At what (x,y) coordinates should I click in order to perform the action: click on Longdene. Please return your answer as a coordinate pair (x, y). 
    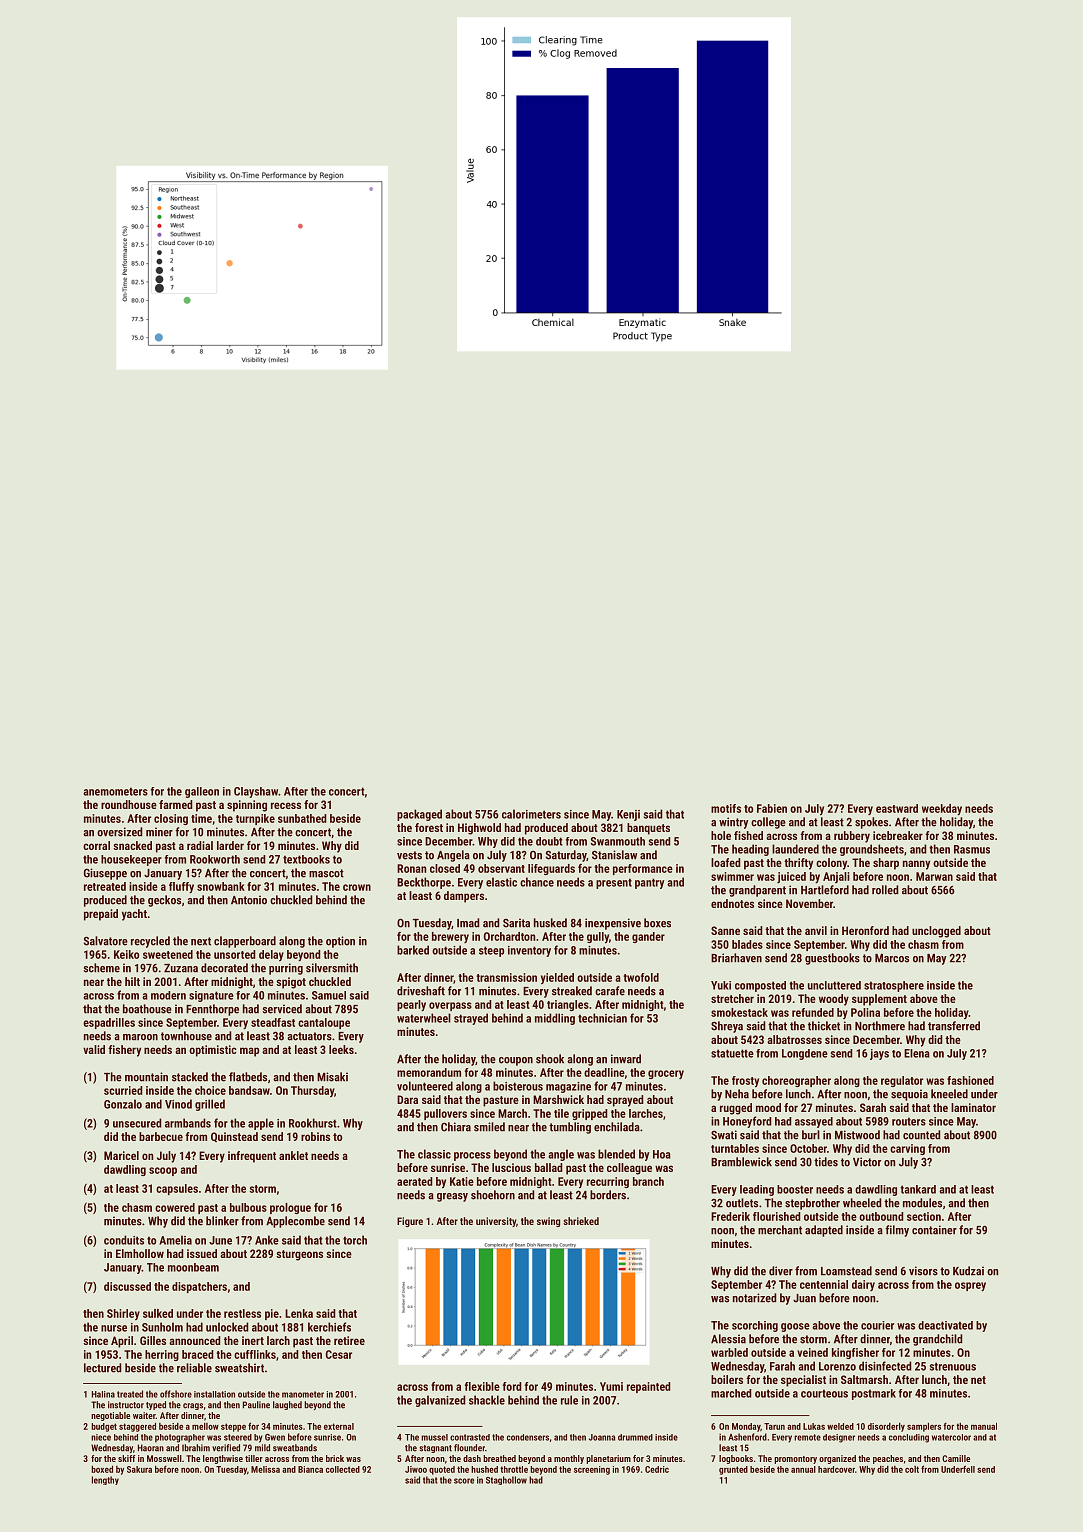
    Looking at the image, I should click on (805, 1054).
